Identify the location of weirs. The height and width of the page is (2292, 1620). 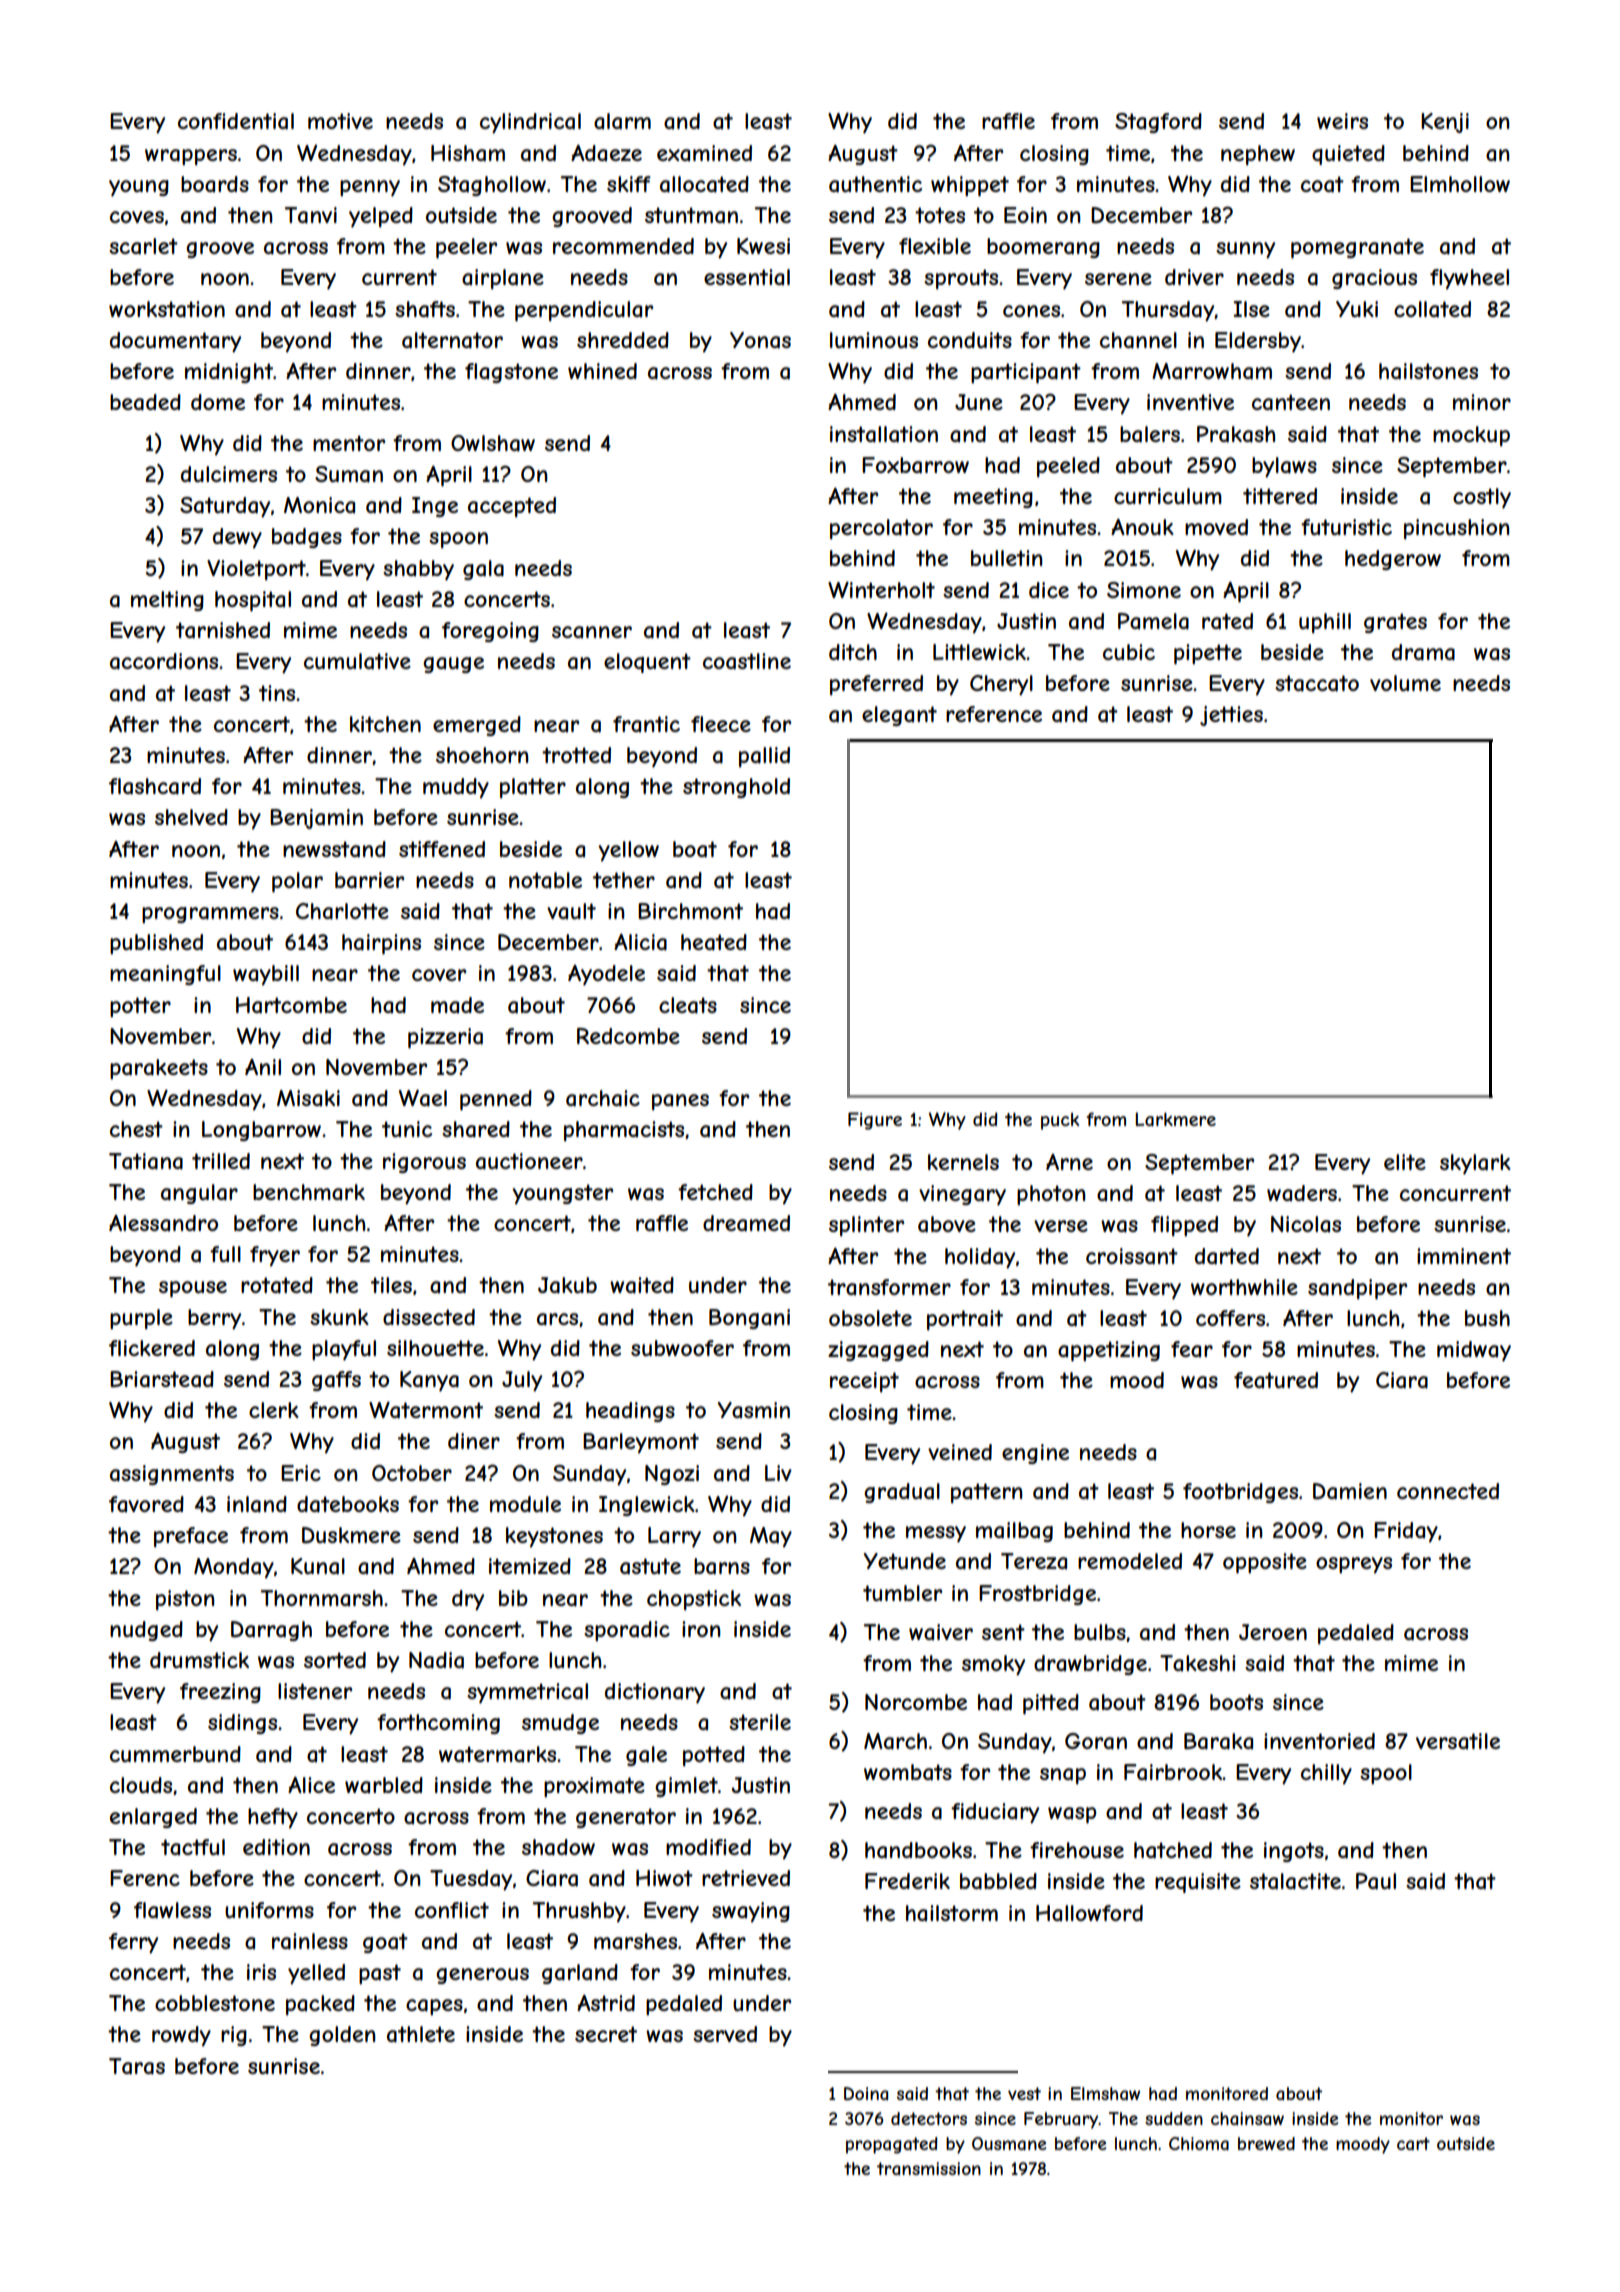
(1342, 121).
